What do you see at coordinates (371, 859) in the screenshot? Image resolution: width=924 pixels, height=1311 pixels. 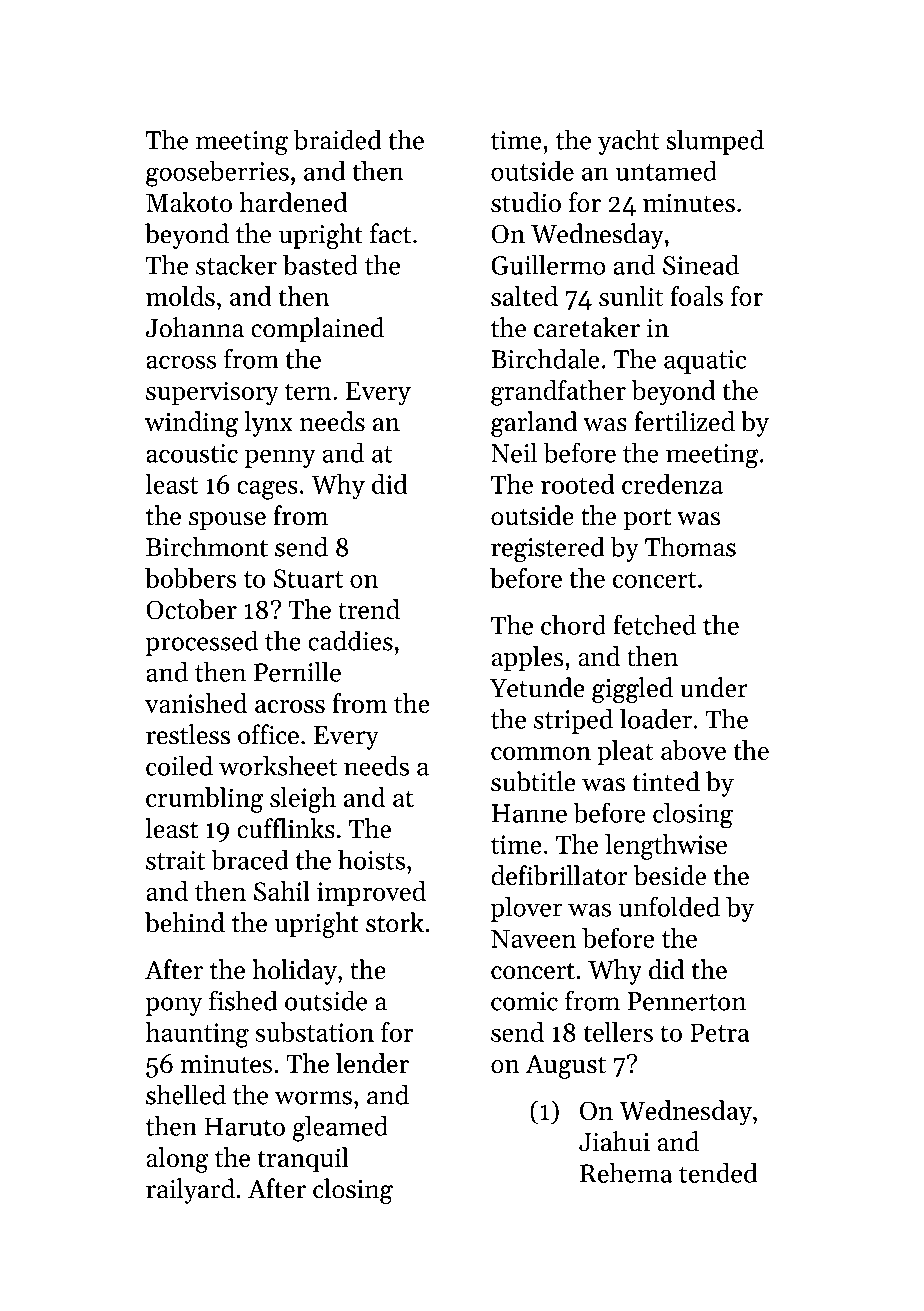 I see `hoists` at bounding box center [371, 859].
